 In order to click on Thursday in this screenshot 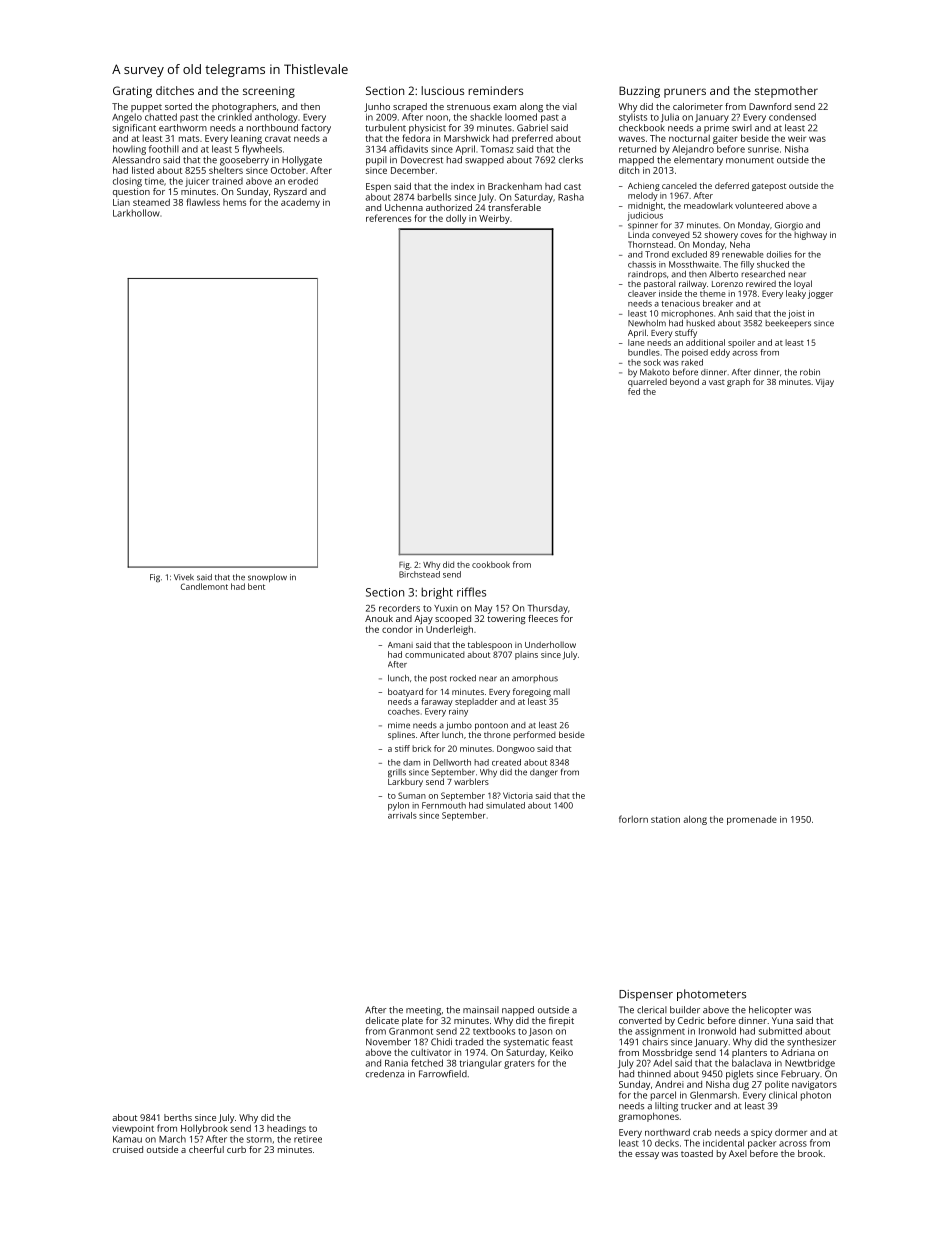, I will do `click(548, 609)`.
